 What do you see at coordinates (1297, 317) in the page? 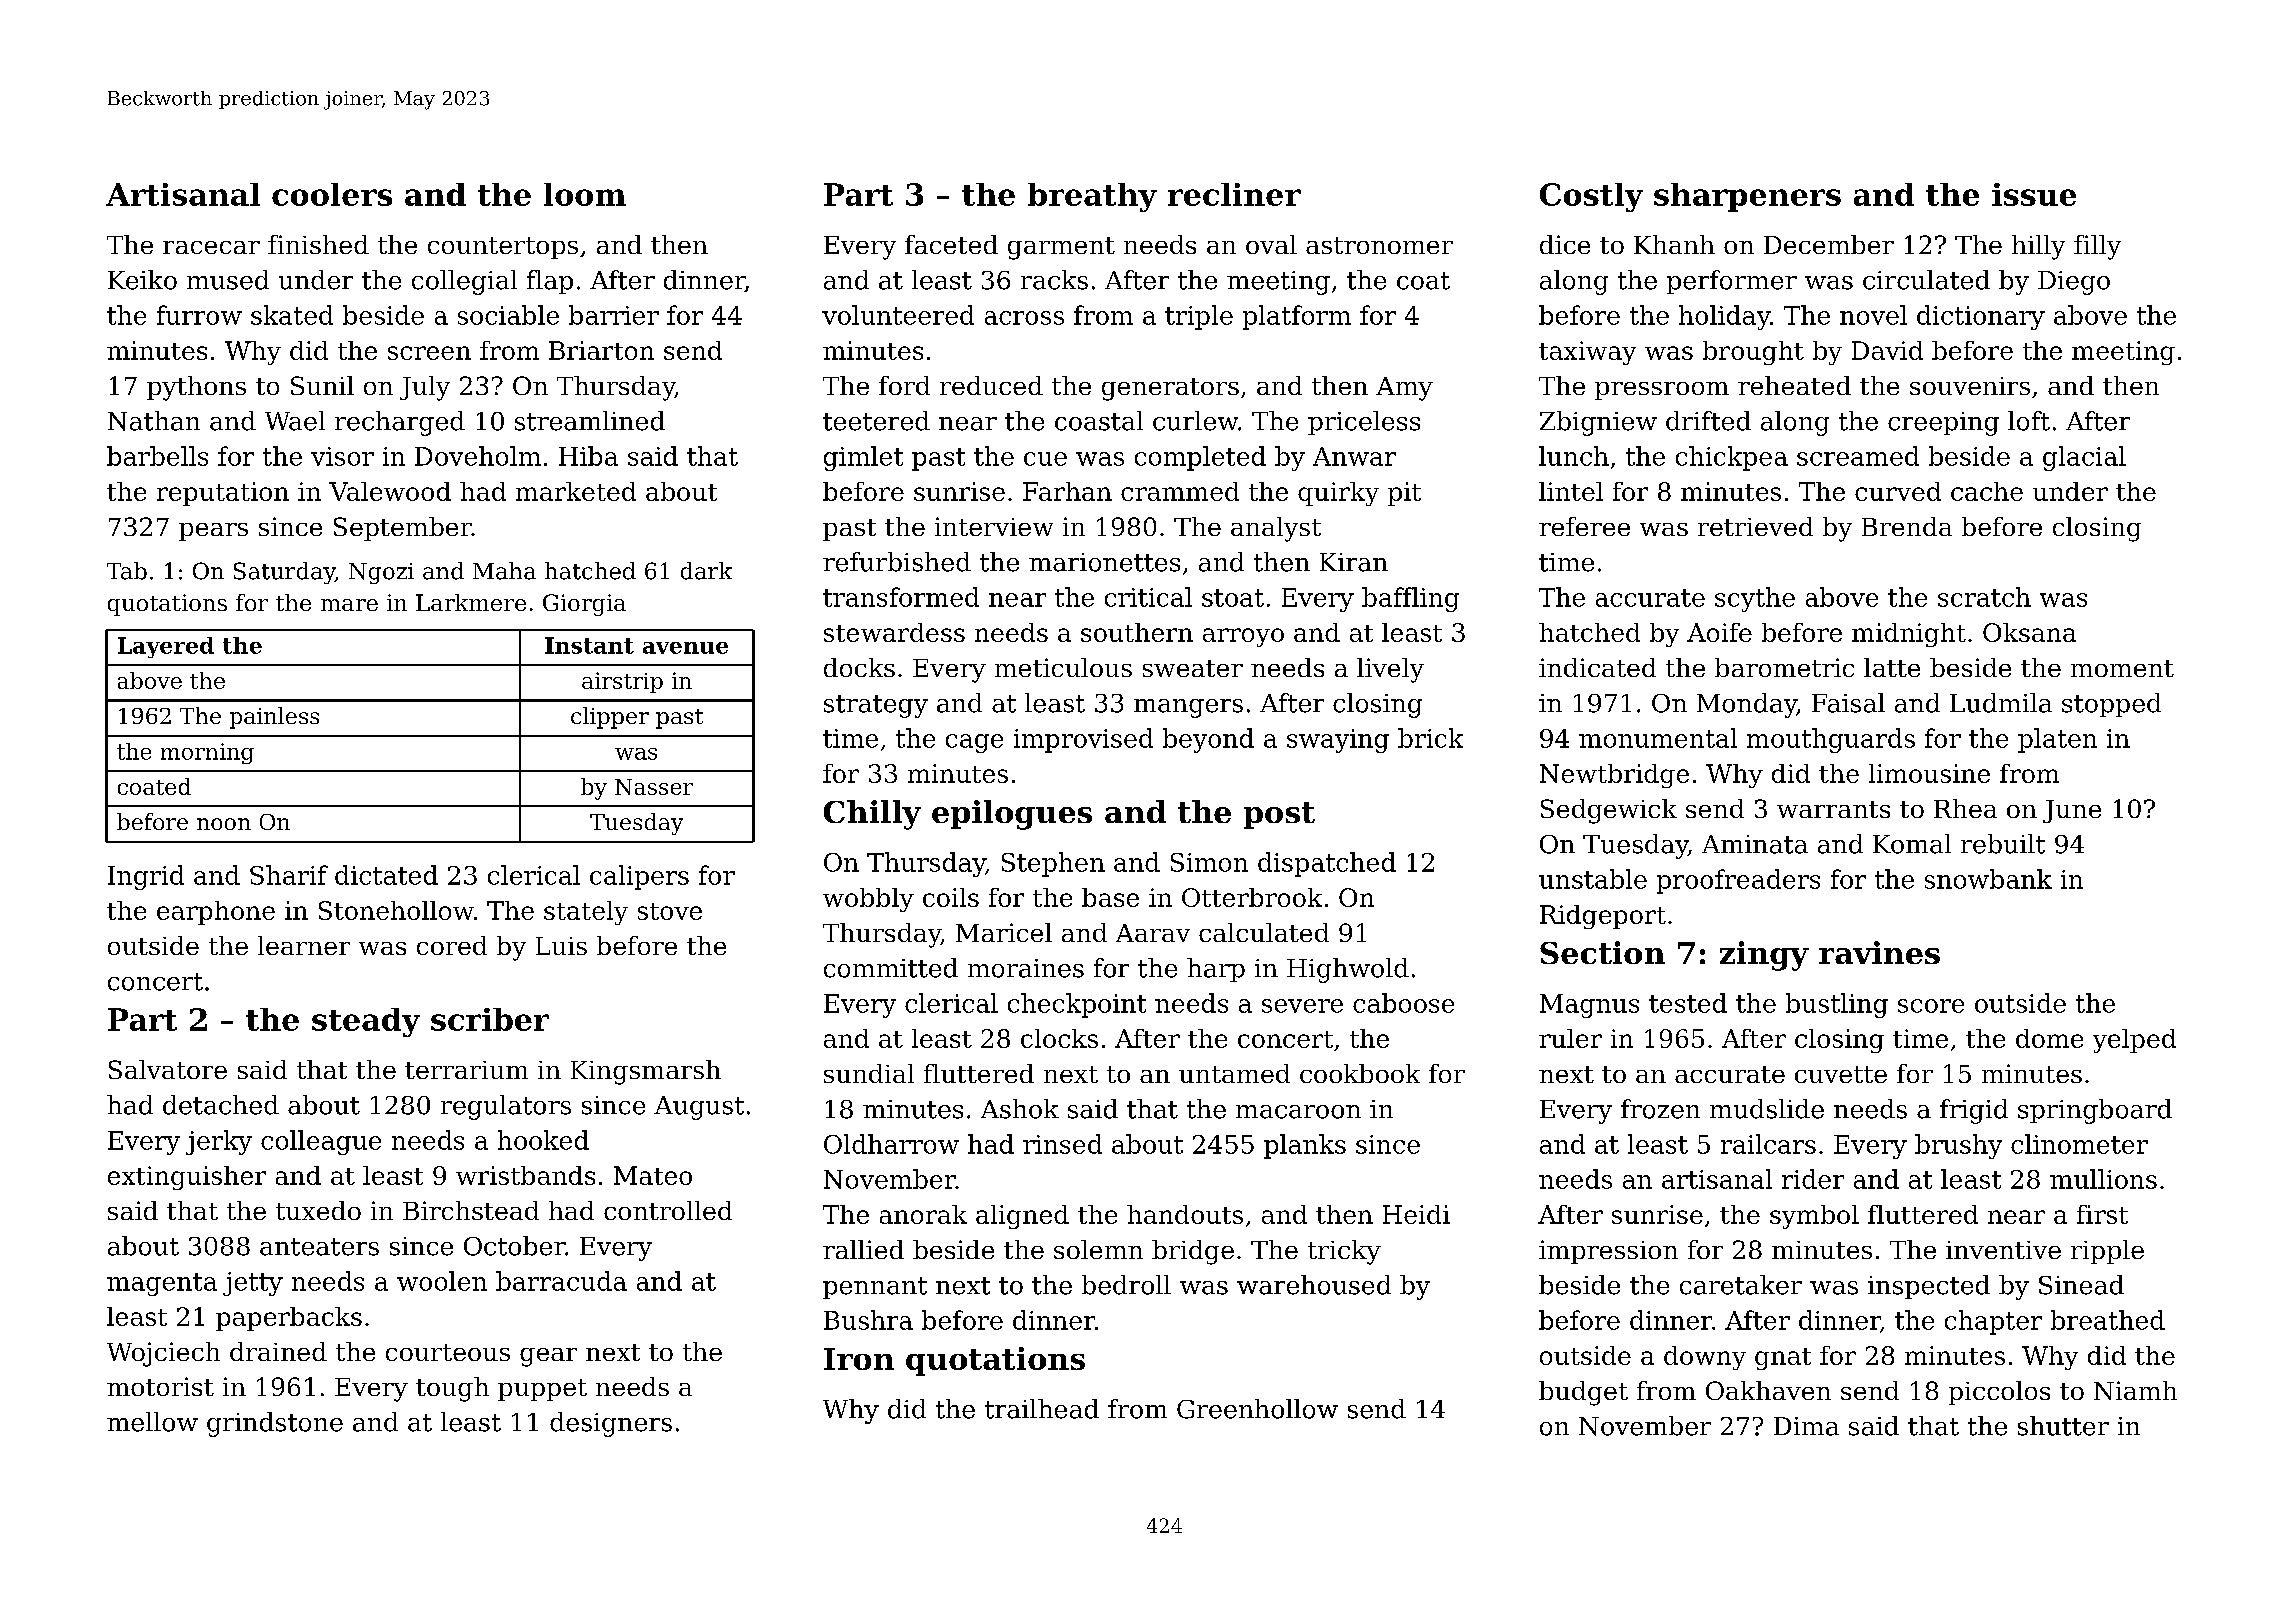
I see `platform` at bounding box center [1297, 317].
